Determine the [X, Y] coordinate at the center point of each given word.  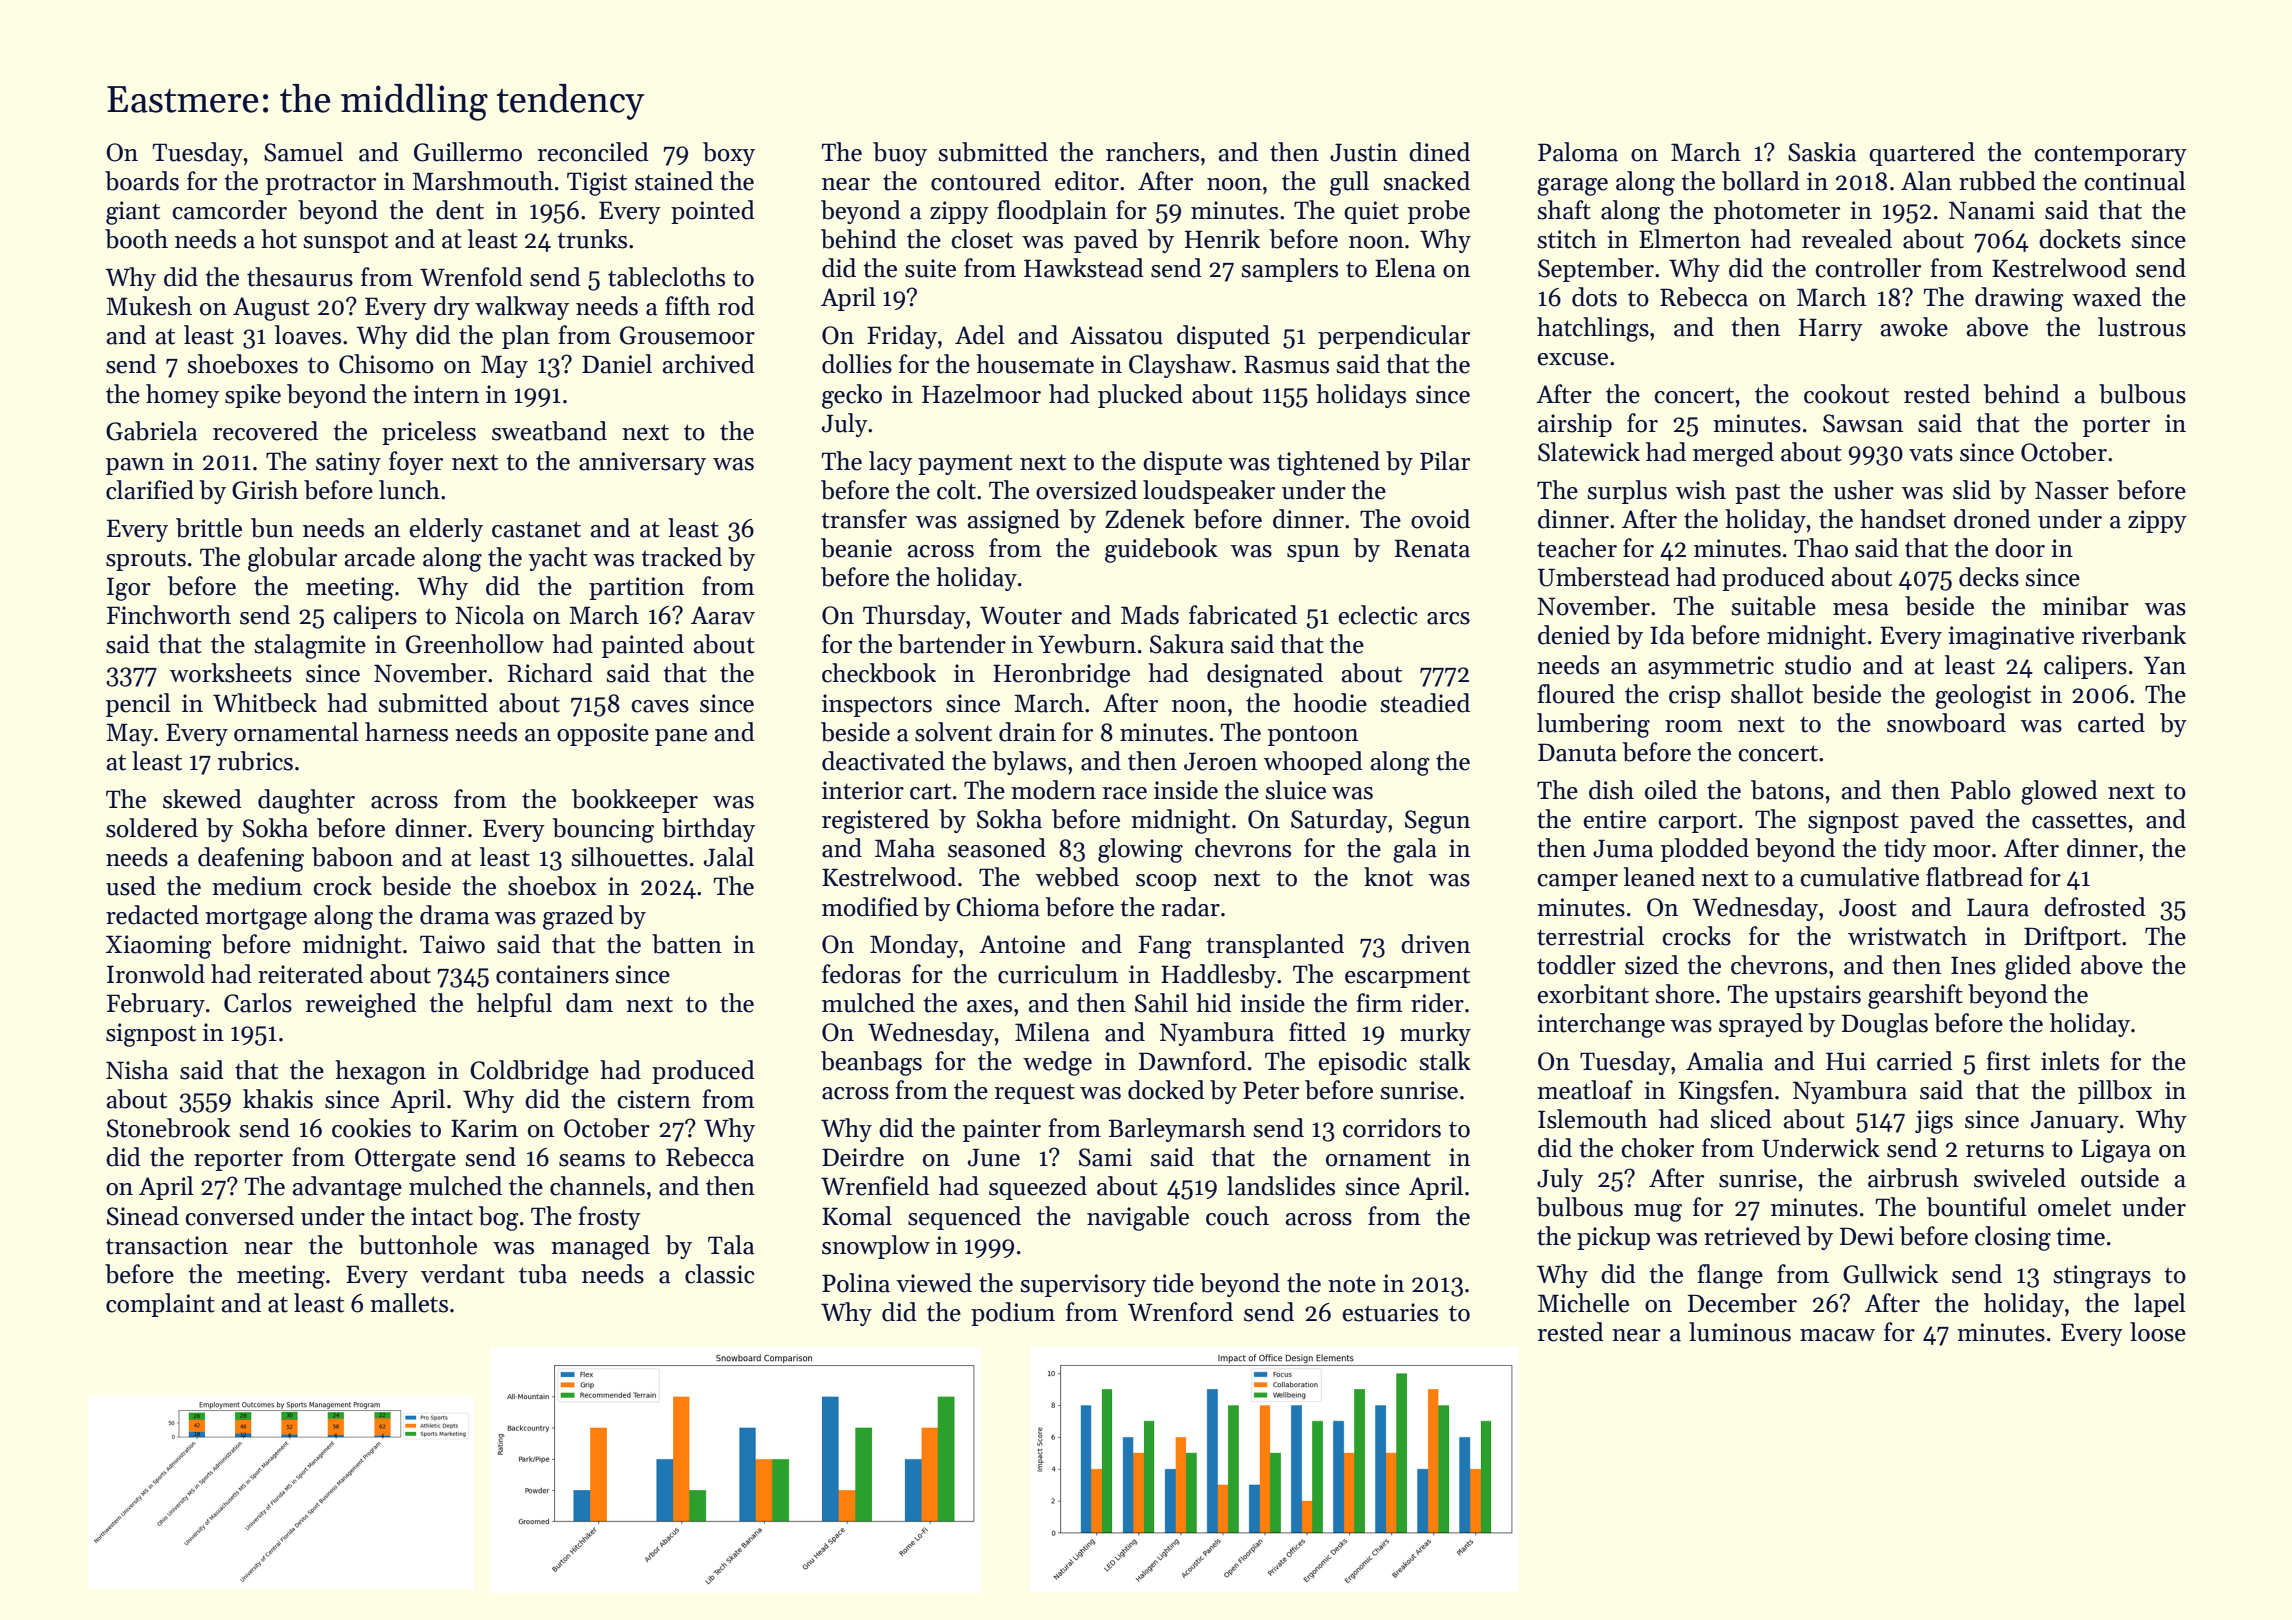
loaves [308, 335]
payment [965, 464]
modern [1053, 790]
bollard [1761, 181]
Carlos [258, 1003]
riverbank [2134, 635]
